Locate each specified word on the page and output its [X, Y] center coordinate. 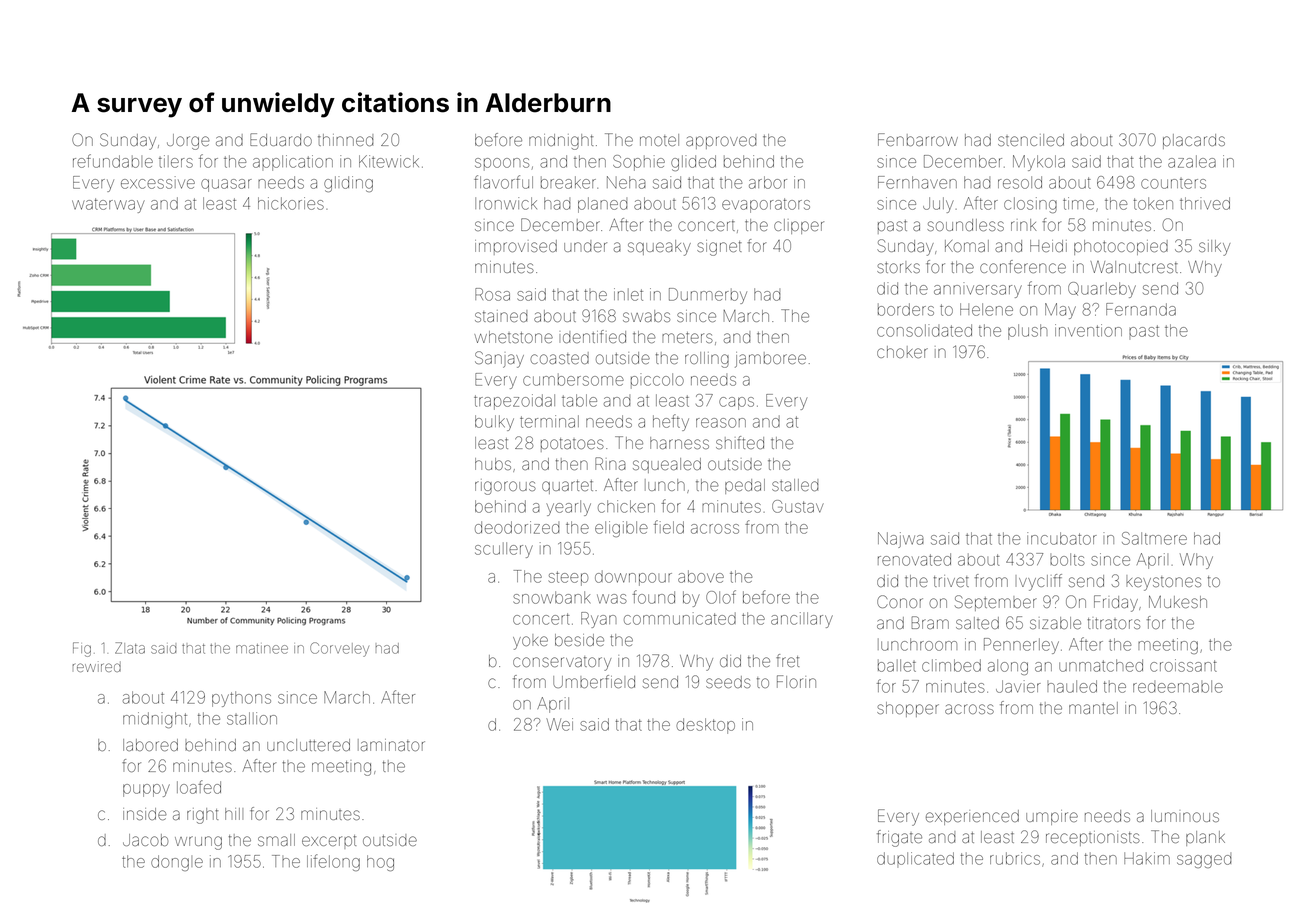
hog [380, 863]
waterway [108, 205]
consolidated [924, 330]
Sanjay [499, 359]
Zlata [130, 648]
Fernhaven [917, 182]
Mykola [1039, 163]
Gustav [798, 506]
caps [736, 403]
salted [977, 623]
